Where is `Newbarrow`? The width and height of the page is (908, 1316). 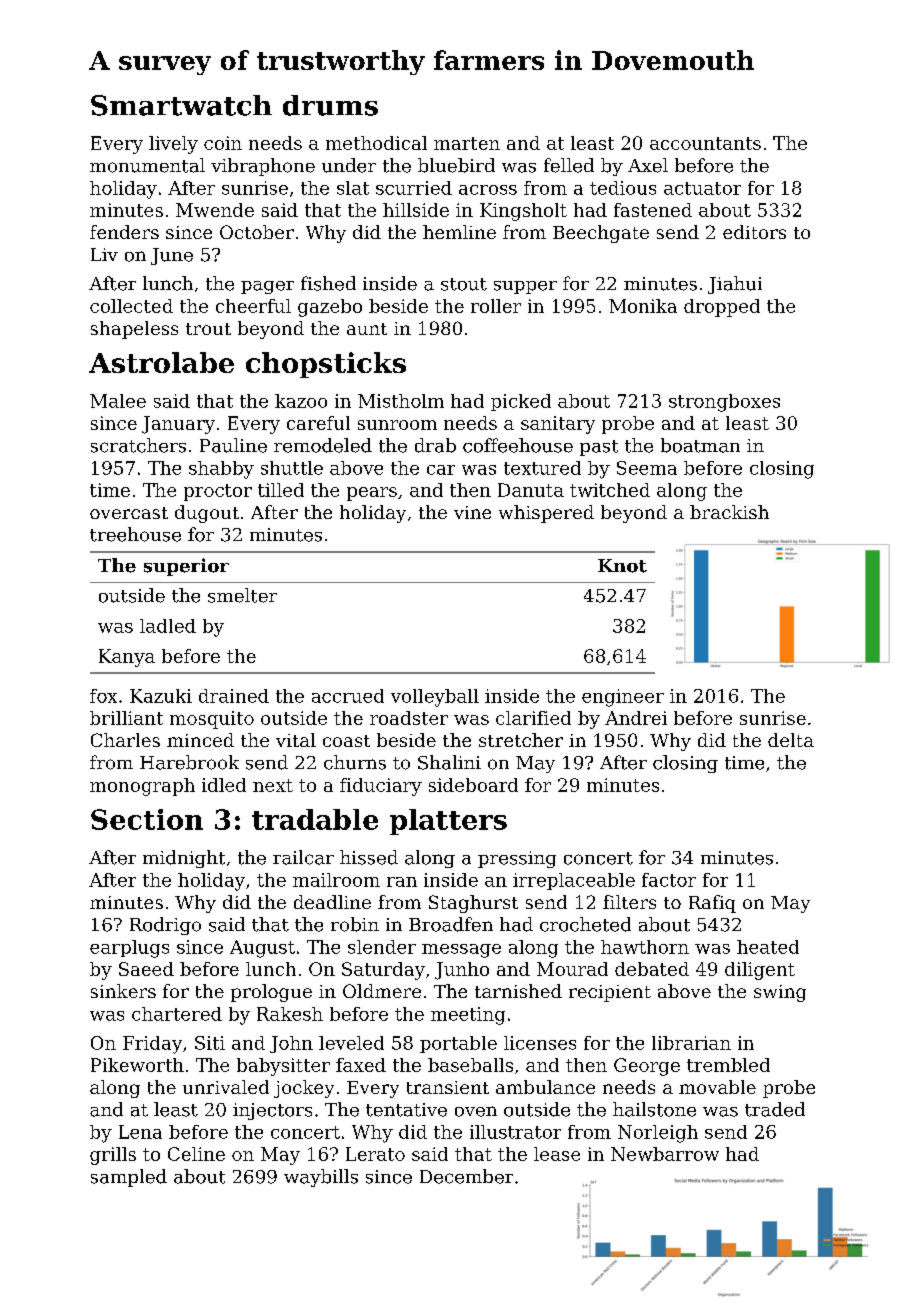
Newbarrow is located at coordinates (665, 1154).
